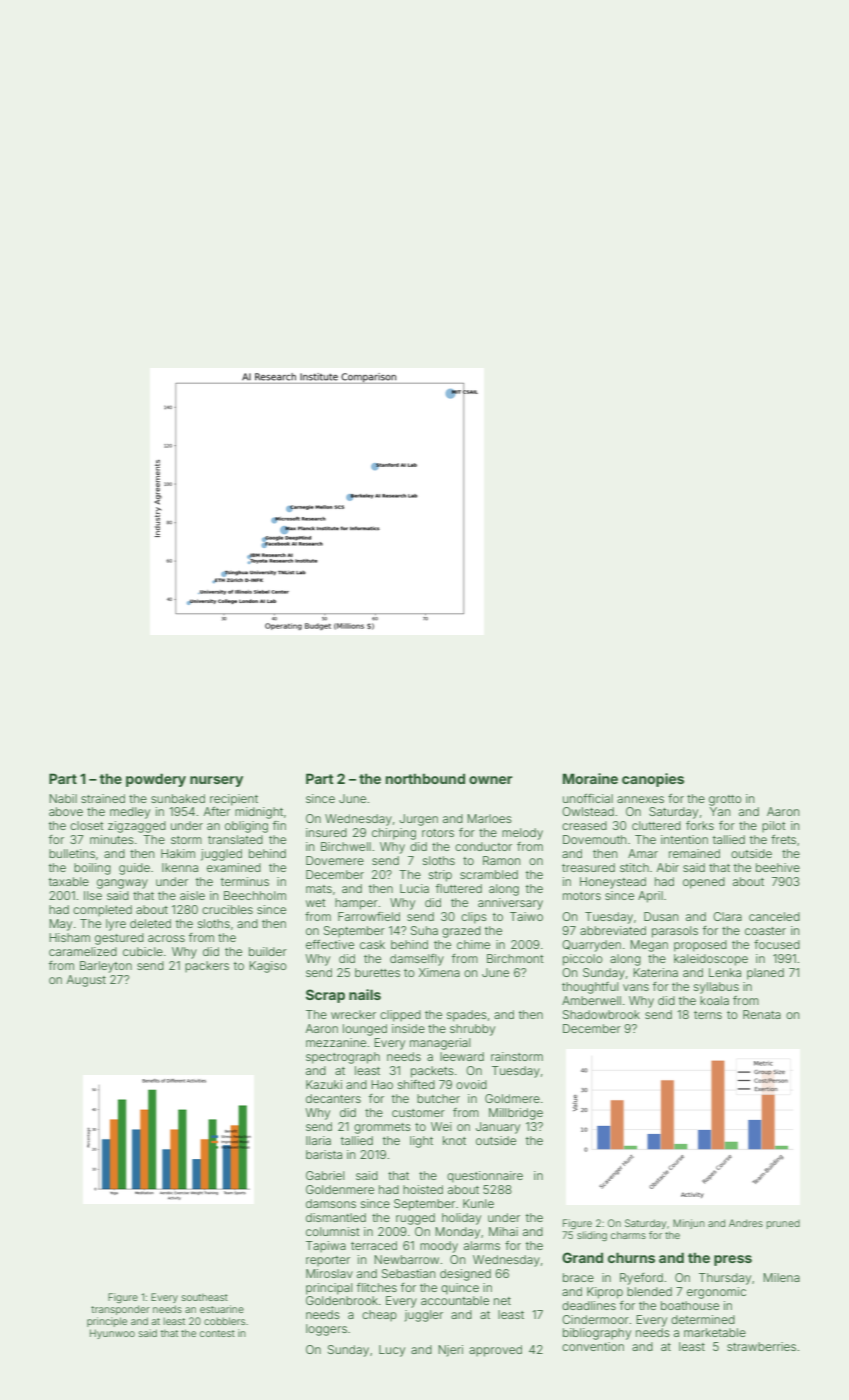 Image resolution: width=849 pixels, height=1400 pixels. Describe the element at coordinates (374, 1245) in the screenshot. I see `terraced` at that location.
